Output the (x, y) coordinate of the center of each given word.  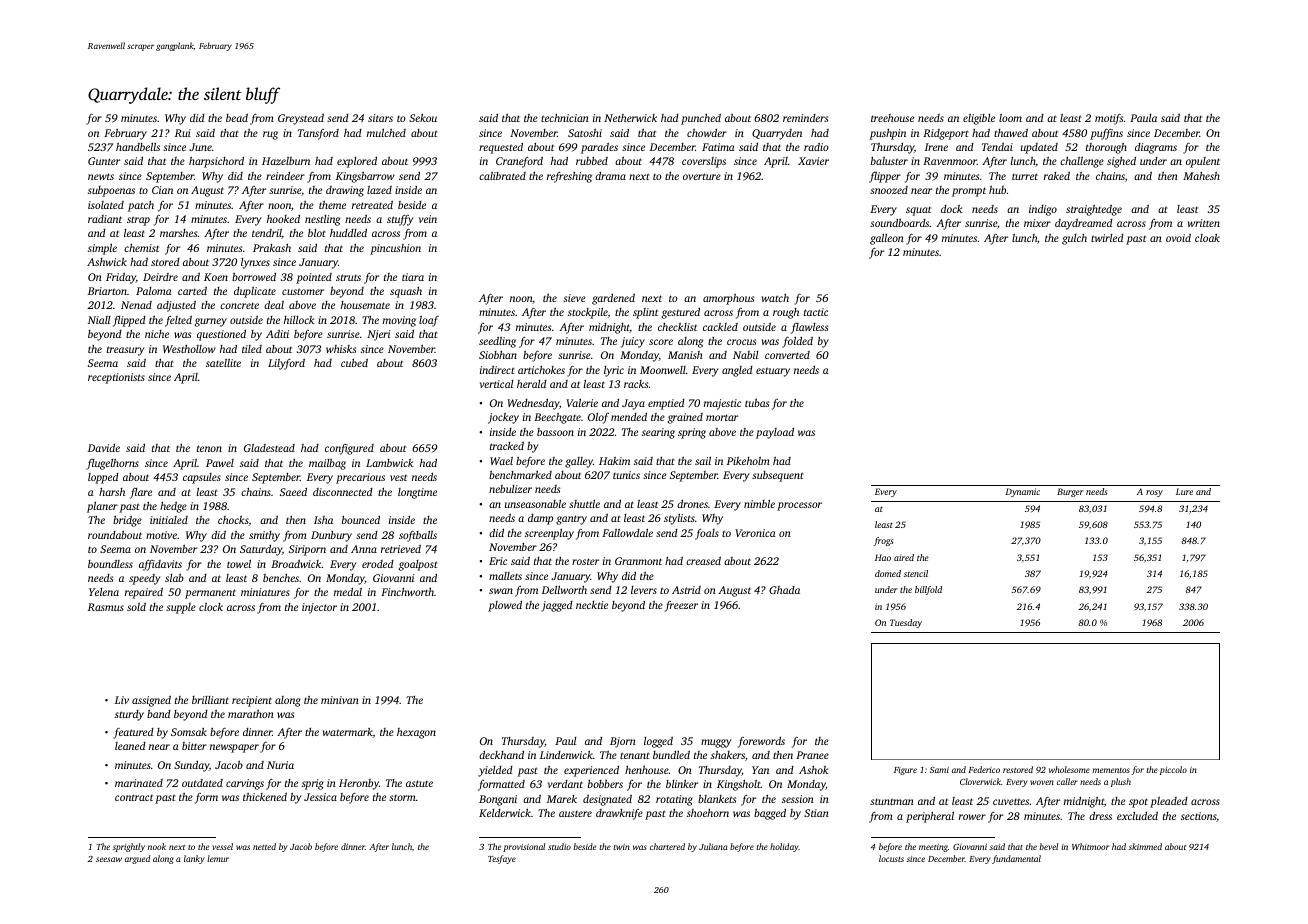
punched (701, 119)
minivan (340, 700)
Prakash (272, 248)
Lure (1184, 491)
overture (702, 176)
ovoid (1178, 237)
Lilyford (286, 364)
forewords (761, 742)
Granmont (638, 561)
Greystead (301, 119)
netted (264, 846)
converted (787, 355)
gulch (1074, 239)
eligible (979, 119)
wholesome (1069, 769)
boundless (110, 563)
